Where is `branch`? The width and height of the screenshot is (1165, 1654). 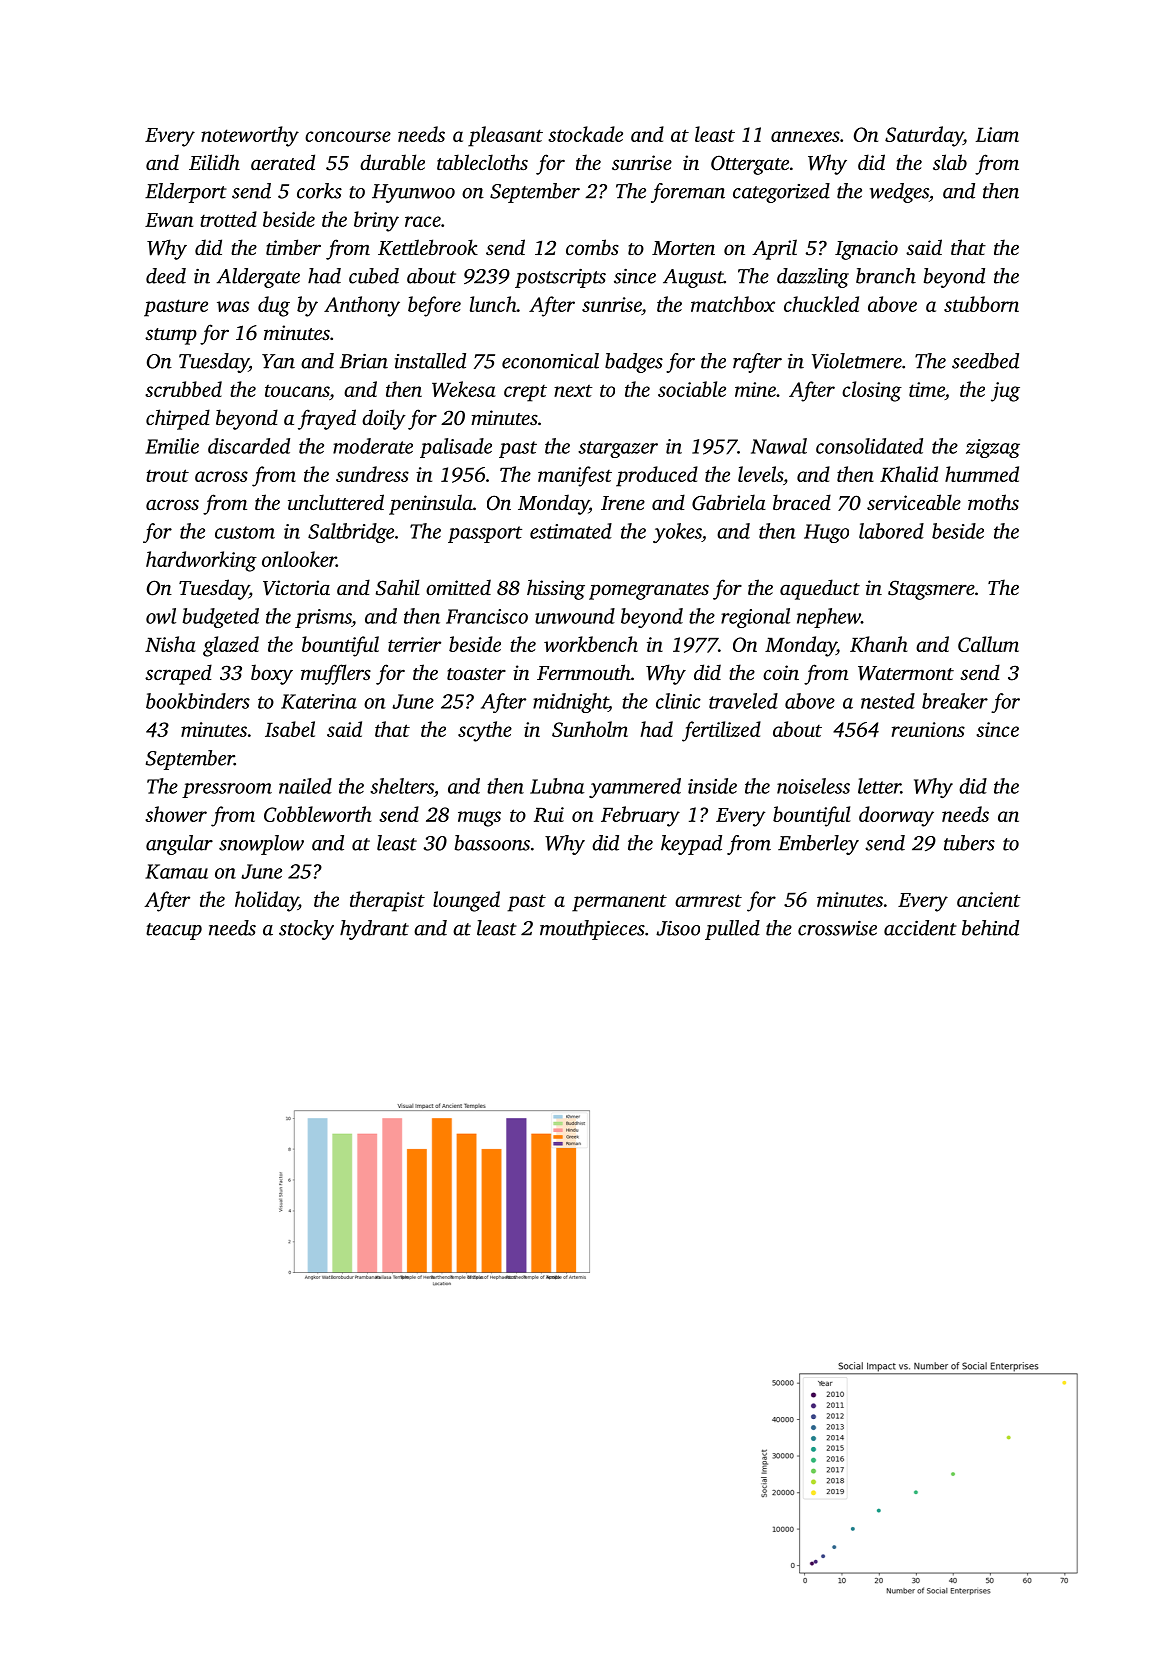
branch is located at coordinates (886, 276).
